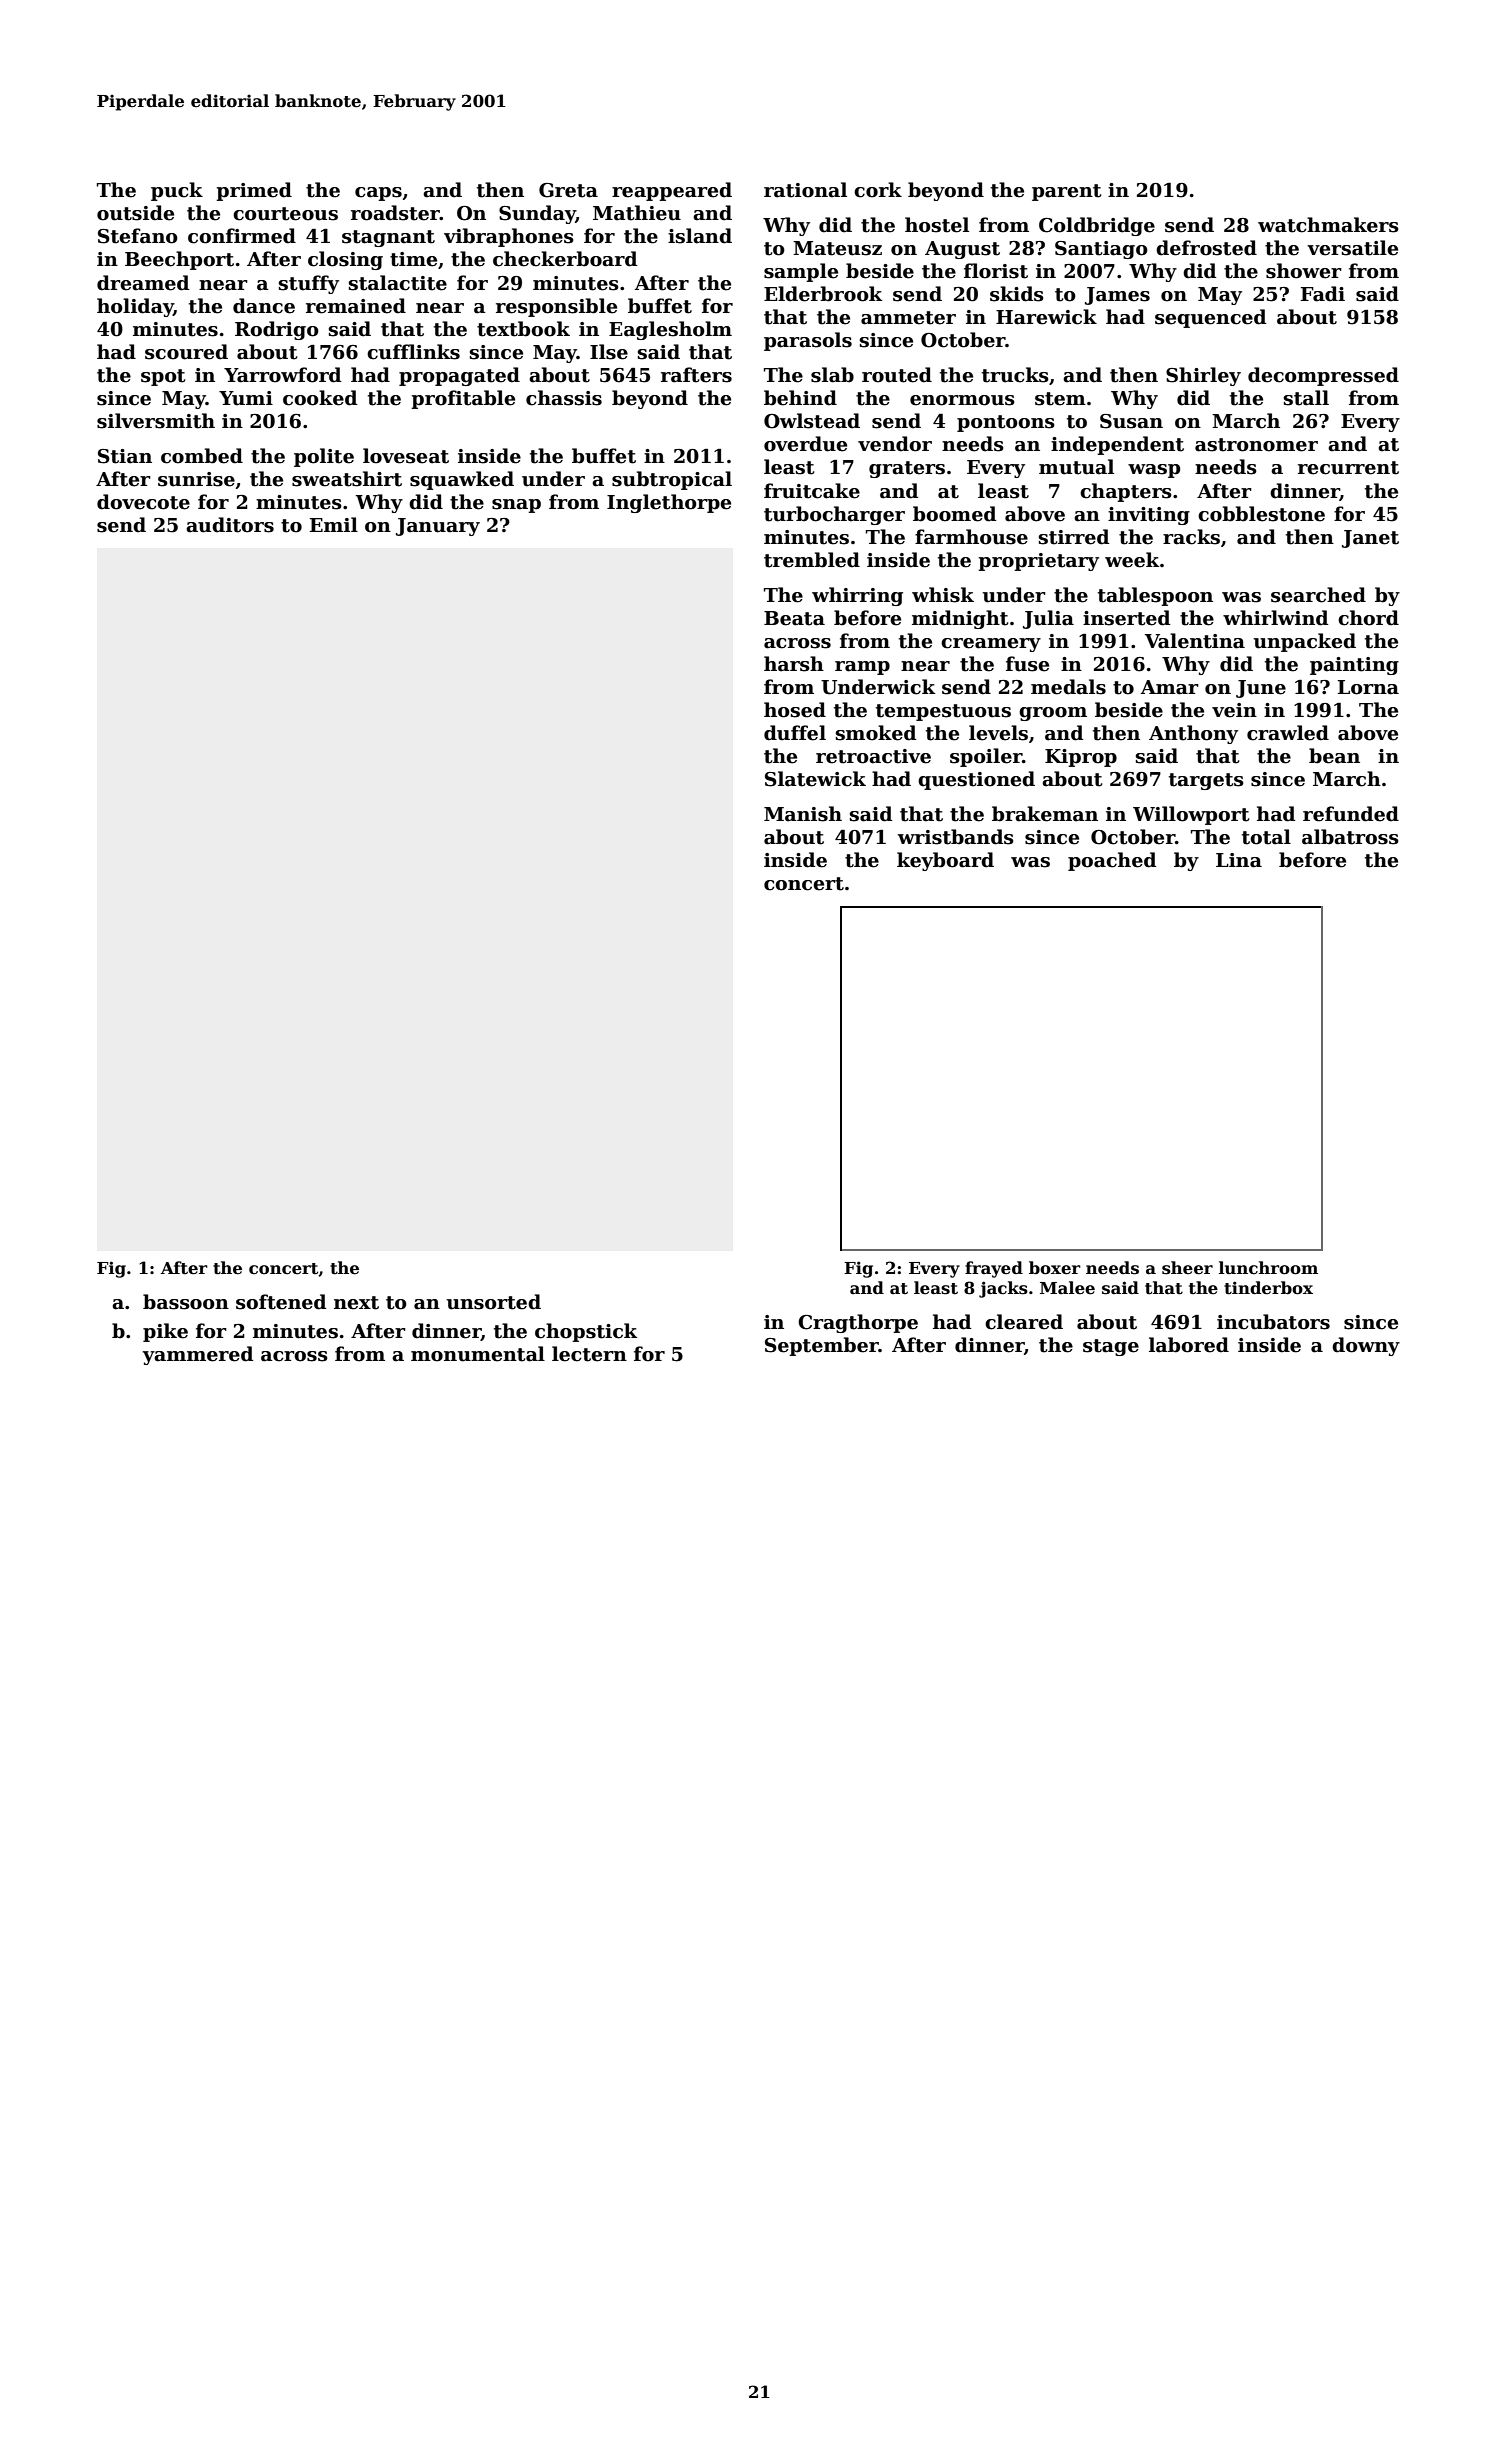 The image size is (1496, 2464). Describe the element at coordinates (586, 1332) in the screenshot. I see `chopstick` at that location.
